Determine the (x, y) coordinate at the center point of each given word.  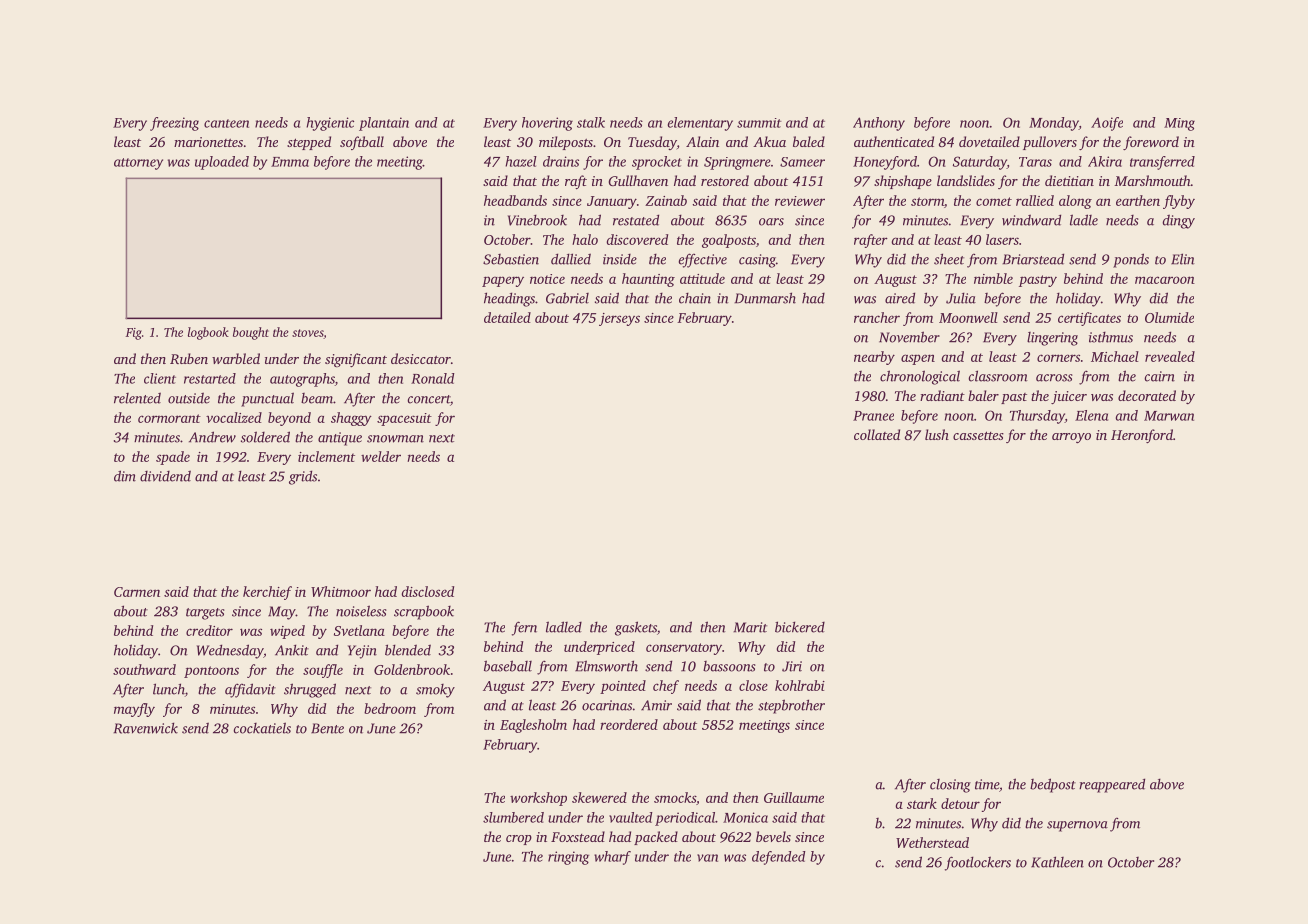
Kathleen (1057, 862)
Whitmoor (341, 591)
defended (779, 858)
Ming (1179, 124)
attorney (138, 164)
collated (877, 434)
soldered (265, 437)
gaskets (636, 628)
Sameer (802, 162)
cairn (1159, 376)
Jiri (792, 666)
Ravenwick (145, 728)
